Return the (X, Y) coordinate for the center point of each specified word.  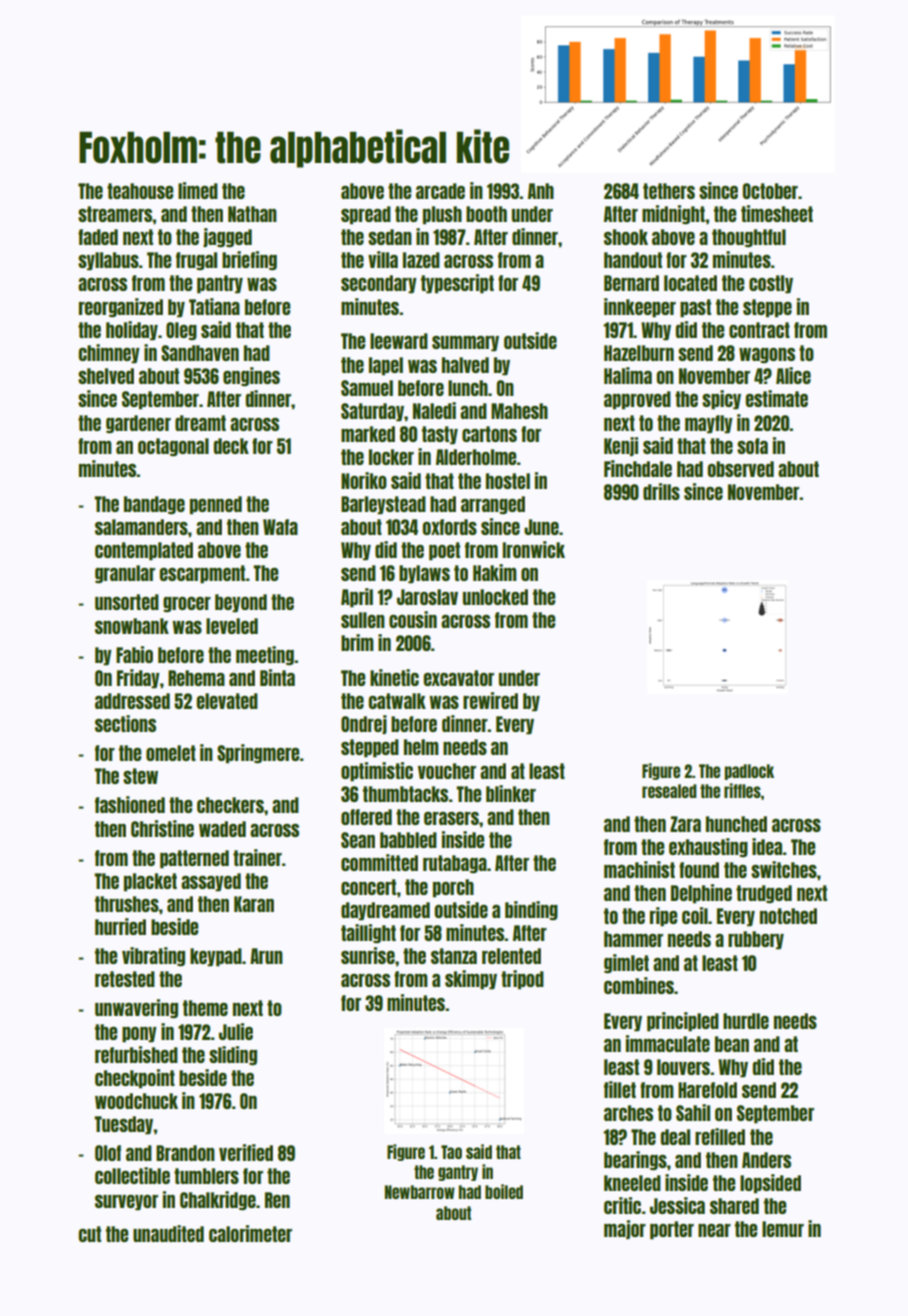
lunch (468, 388)
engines (251, 377)
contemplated (144, 551)
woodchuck (136, 1101)
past (695, 308)
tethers (669, 191)
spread (366, 215)
